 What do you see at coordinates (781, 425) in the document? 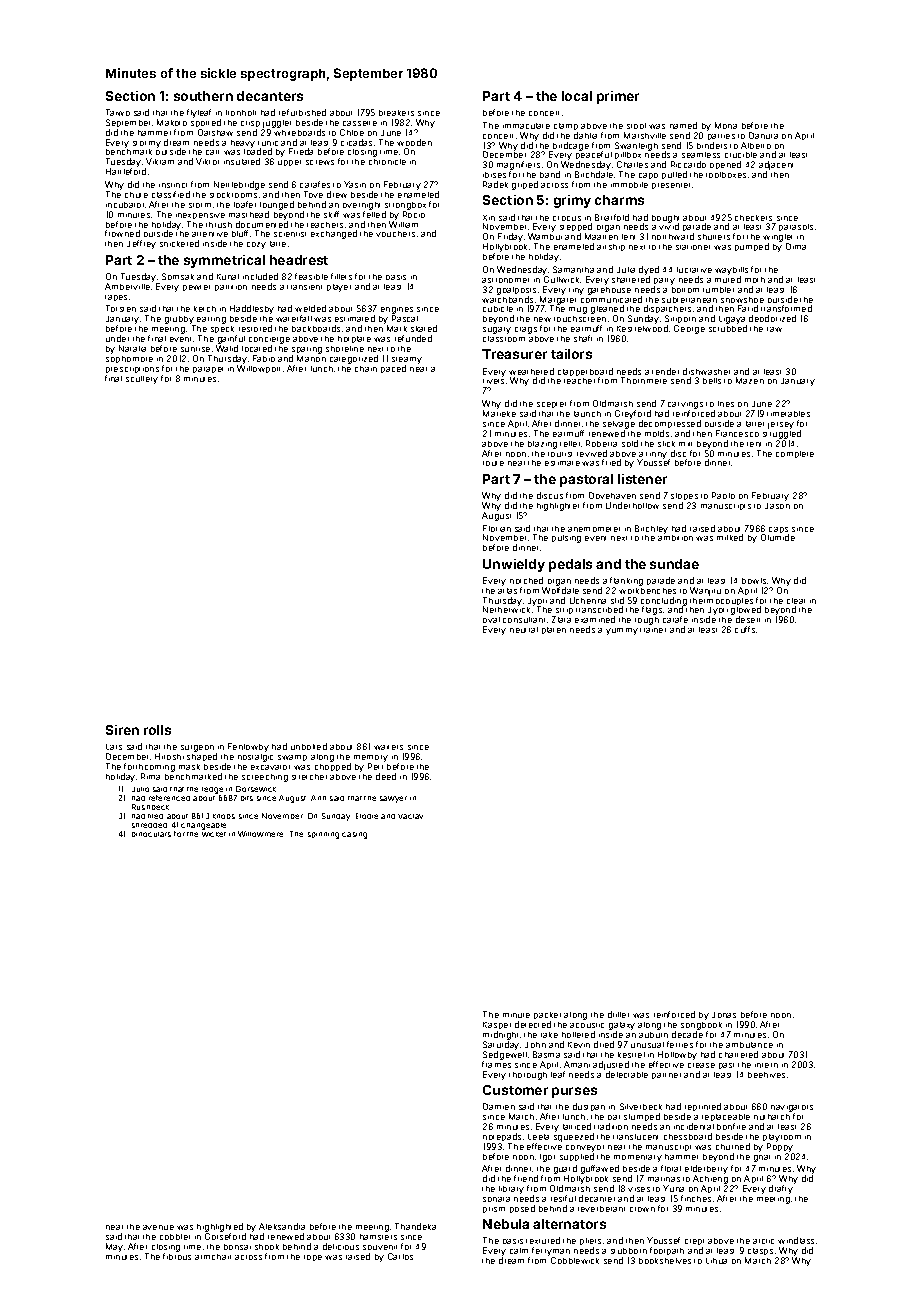
I see `jersey` at bounding box center [781, 425].
